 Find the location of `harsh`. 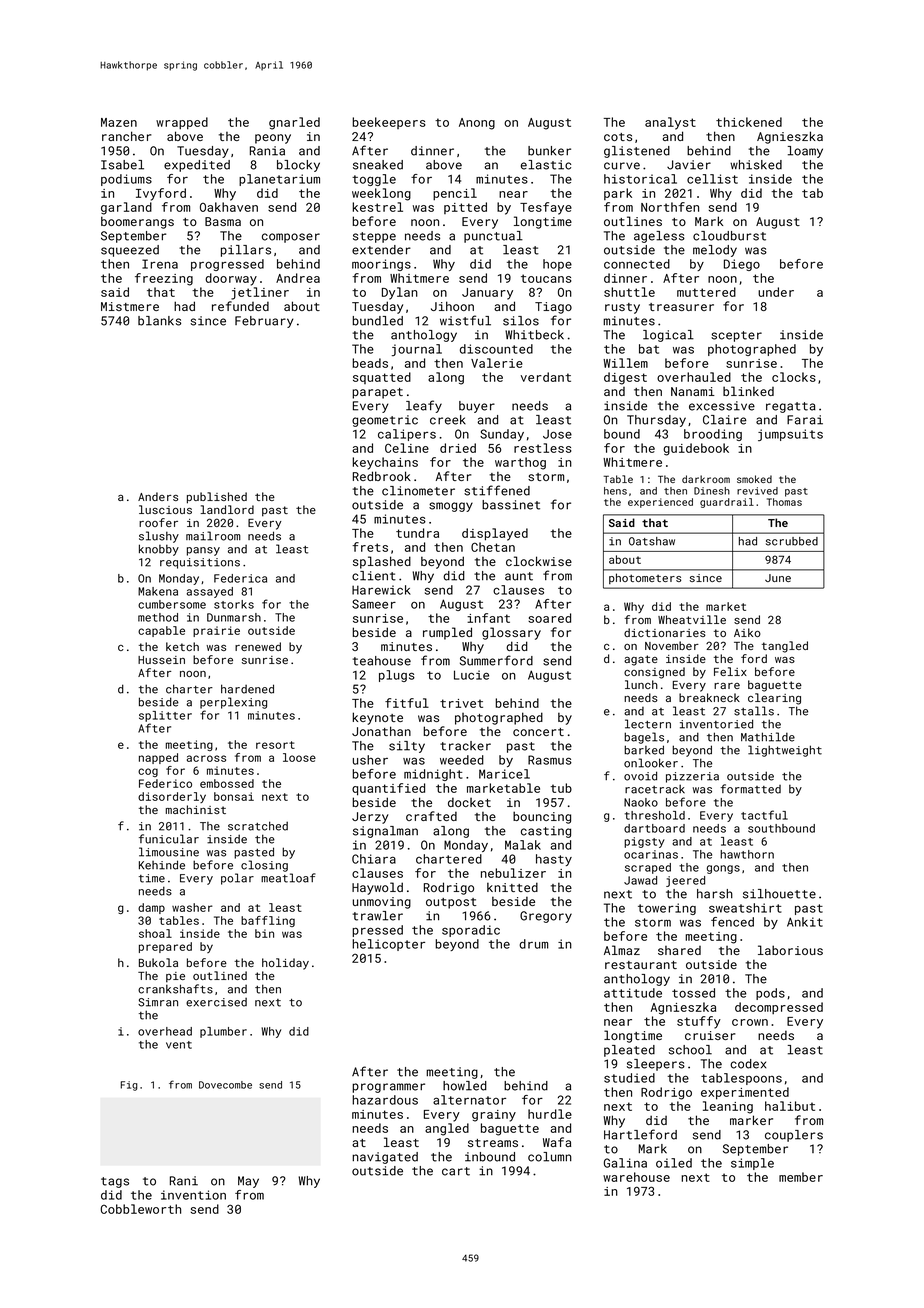

harsh is located at coordinates (715, 894).
